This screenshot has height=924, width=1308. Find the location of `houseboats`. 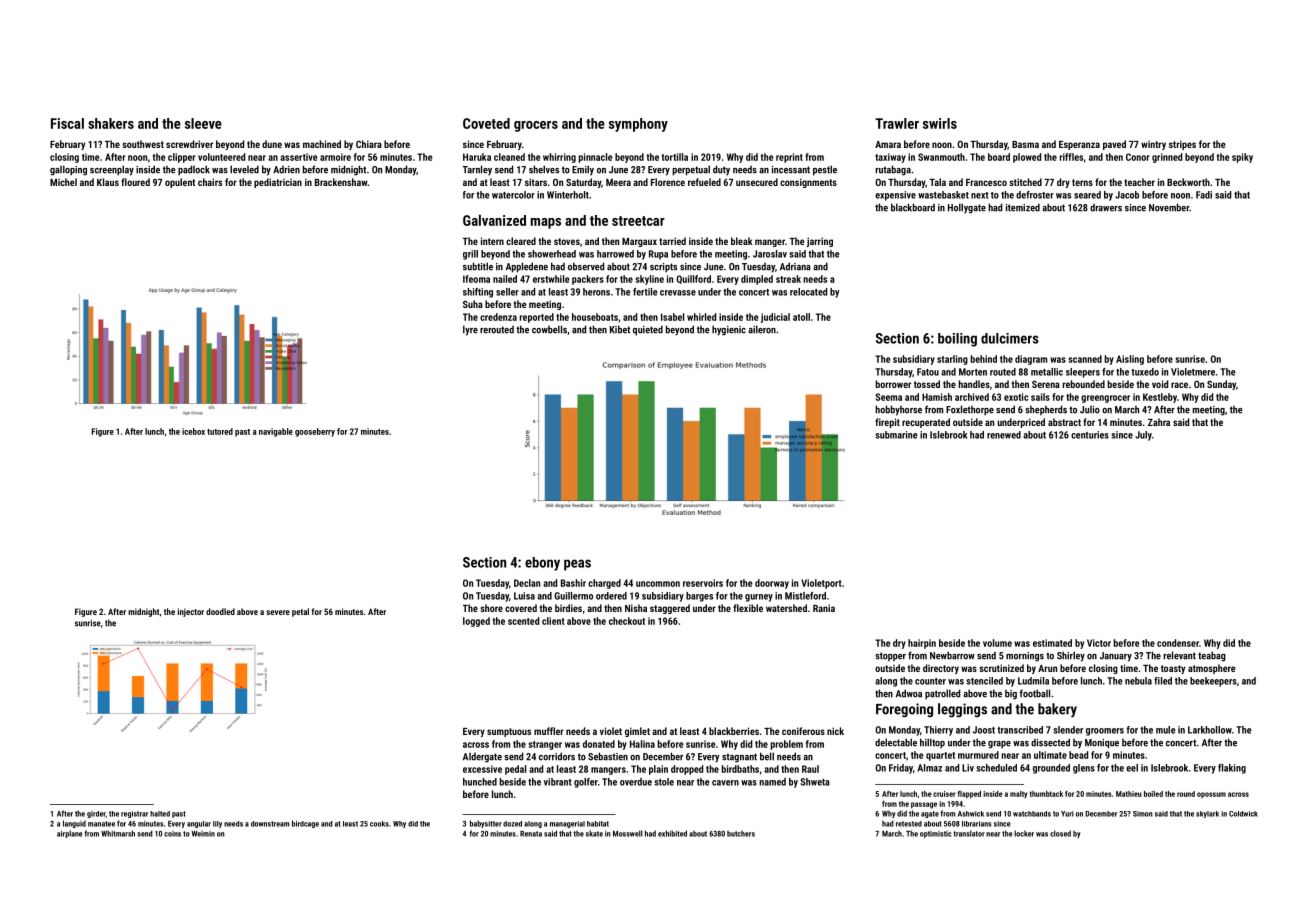

houseboats is located at coordinates (595, 317).
